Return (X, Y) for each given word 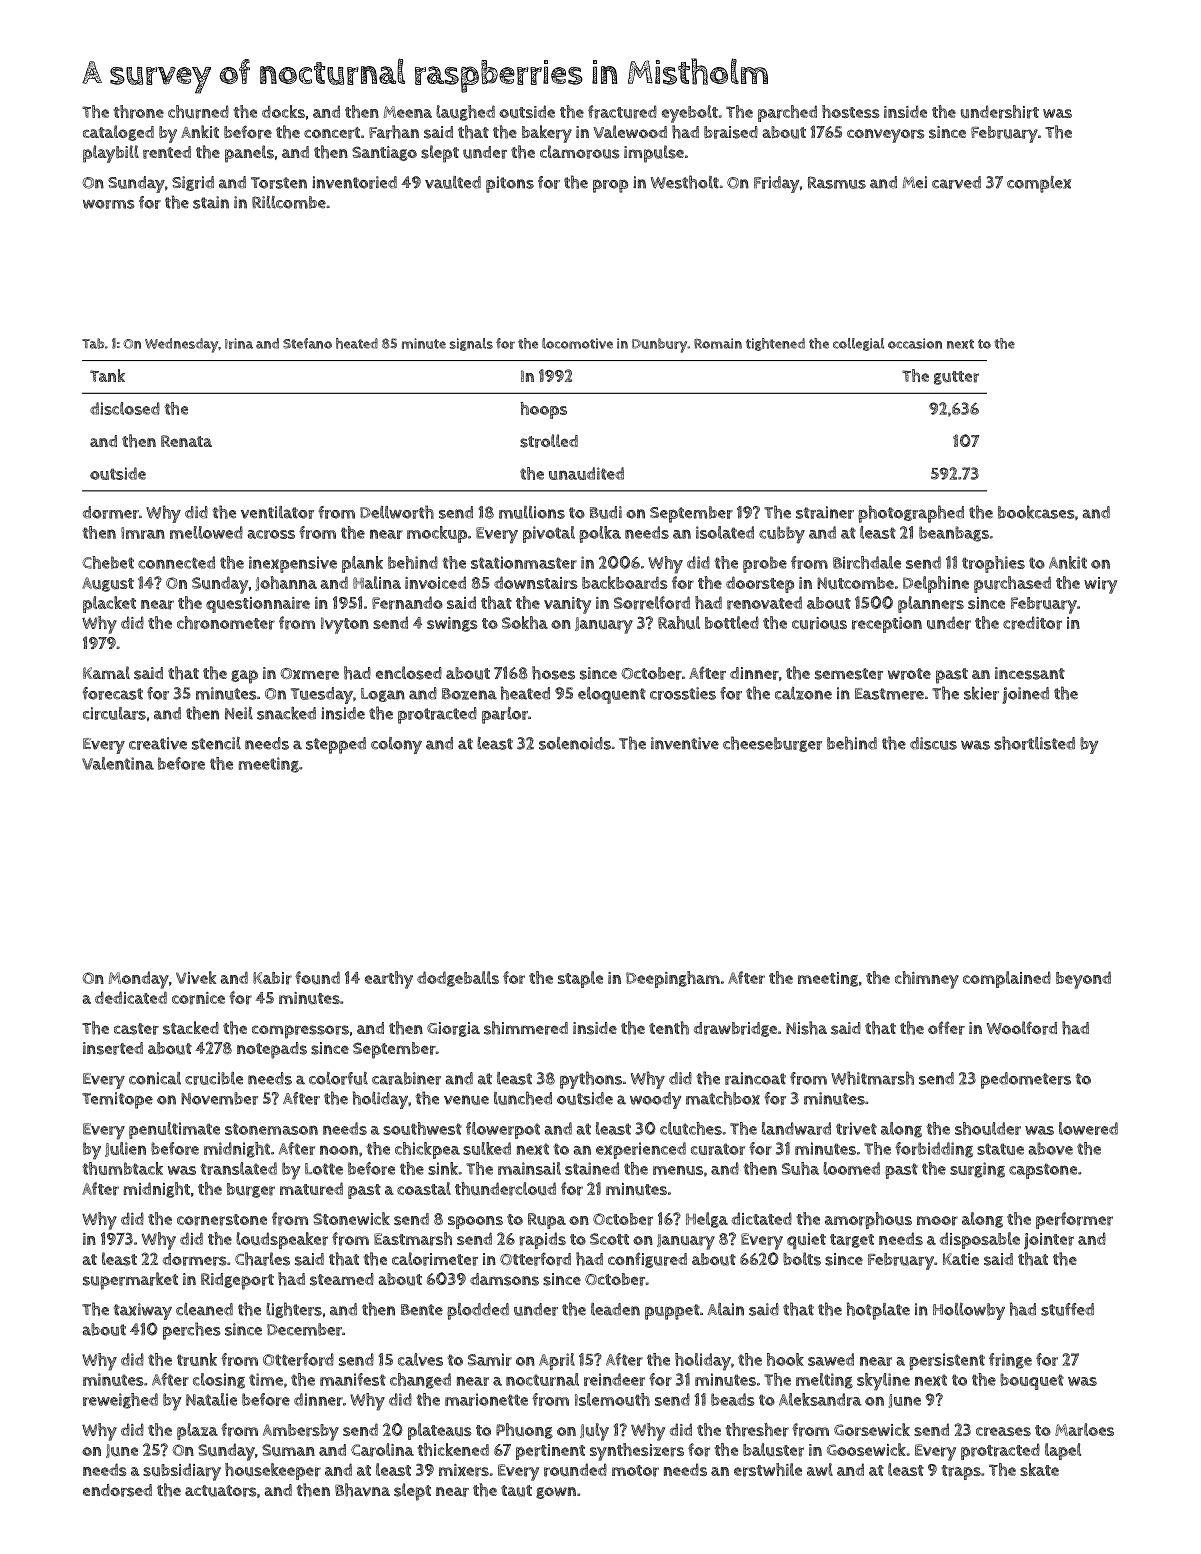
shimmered (526, 1028)
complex (1039, 184)
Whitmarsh (872, 1078)
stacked (191, 1028)
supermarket (130, 1281)
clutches (691, 1128)
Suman (288, 1450)
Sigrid (193, 183)
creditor (1032, 623)
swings (452, 624)
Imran (143, 533)
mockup (437, 534)
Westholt (685, 182)
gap (244, 677)
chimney (927, 980)
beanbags (954, 534)
